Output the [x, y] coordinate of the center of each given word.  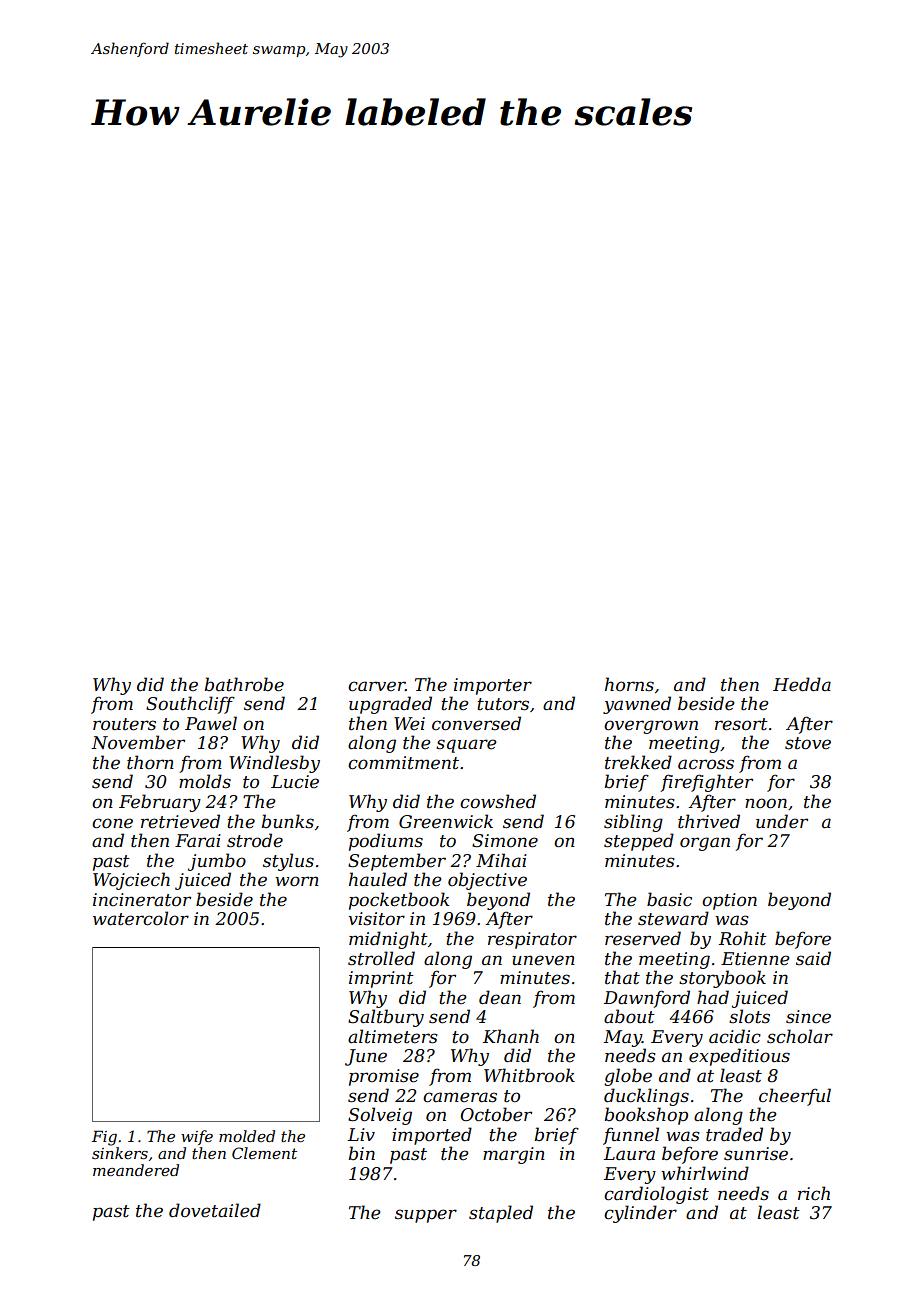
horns [629, 684]
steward [673, 918]
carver [376, 686]
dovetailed [215, 1210]
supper [426, 1216]
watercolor [141, 918]
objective [487, 881]
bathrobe [244, 684]
